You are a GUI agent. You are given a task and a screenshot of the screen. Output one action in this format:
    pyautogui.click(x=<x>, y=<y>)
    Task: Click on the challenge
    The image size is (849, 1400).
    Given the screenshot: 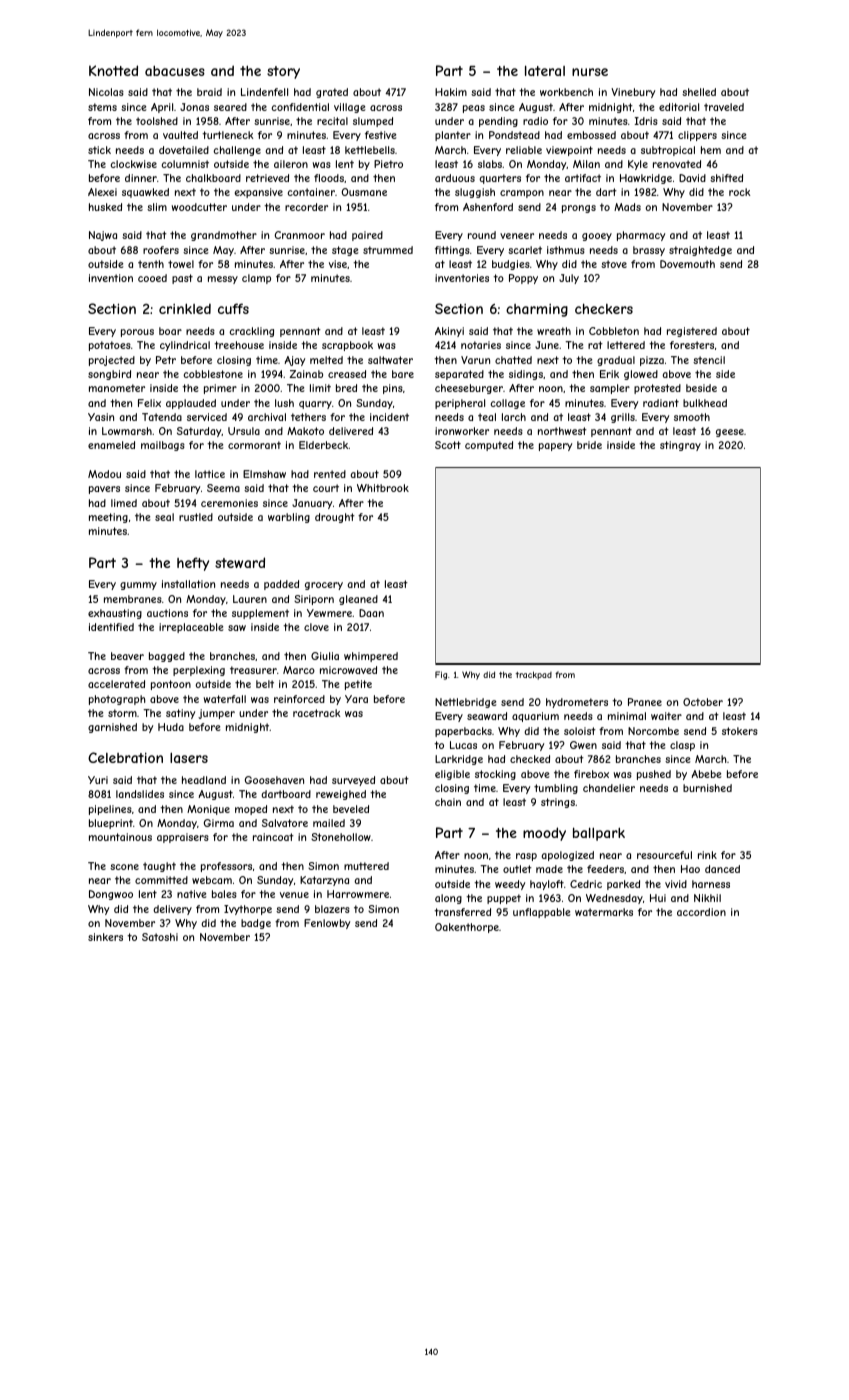 What is the action you would take?
    pyautogui.click(x=237, y=151)
